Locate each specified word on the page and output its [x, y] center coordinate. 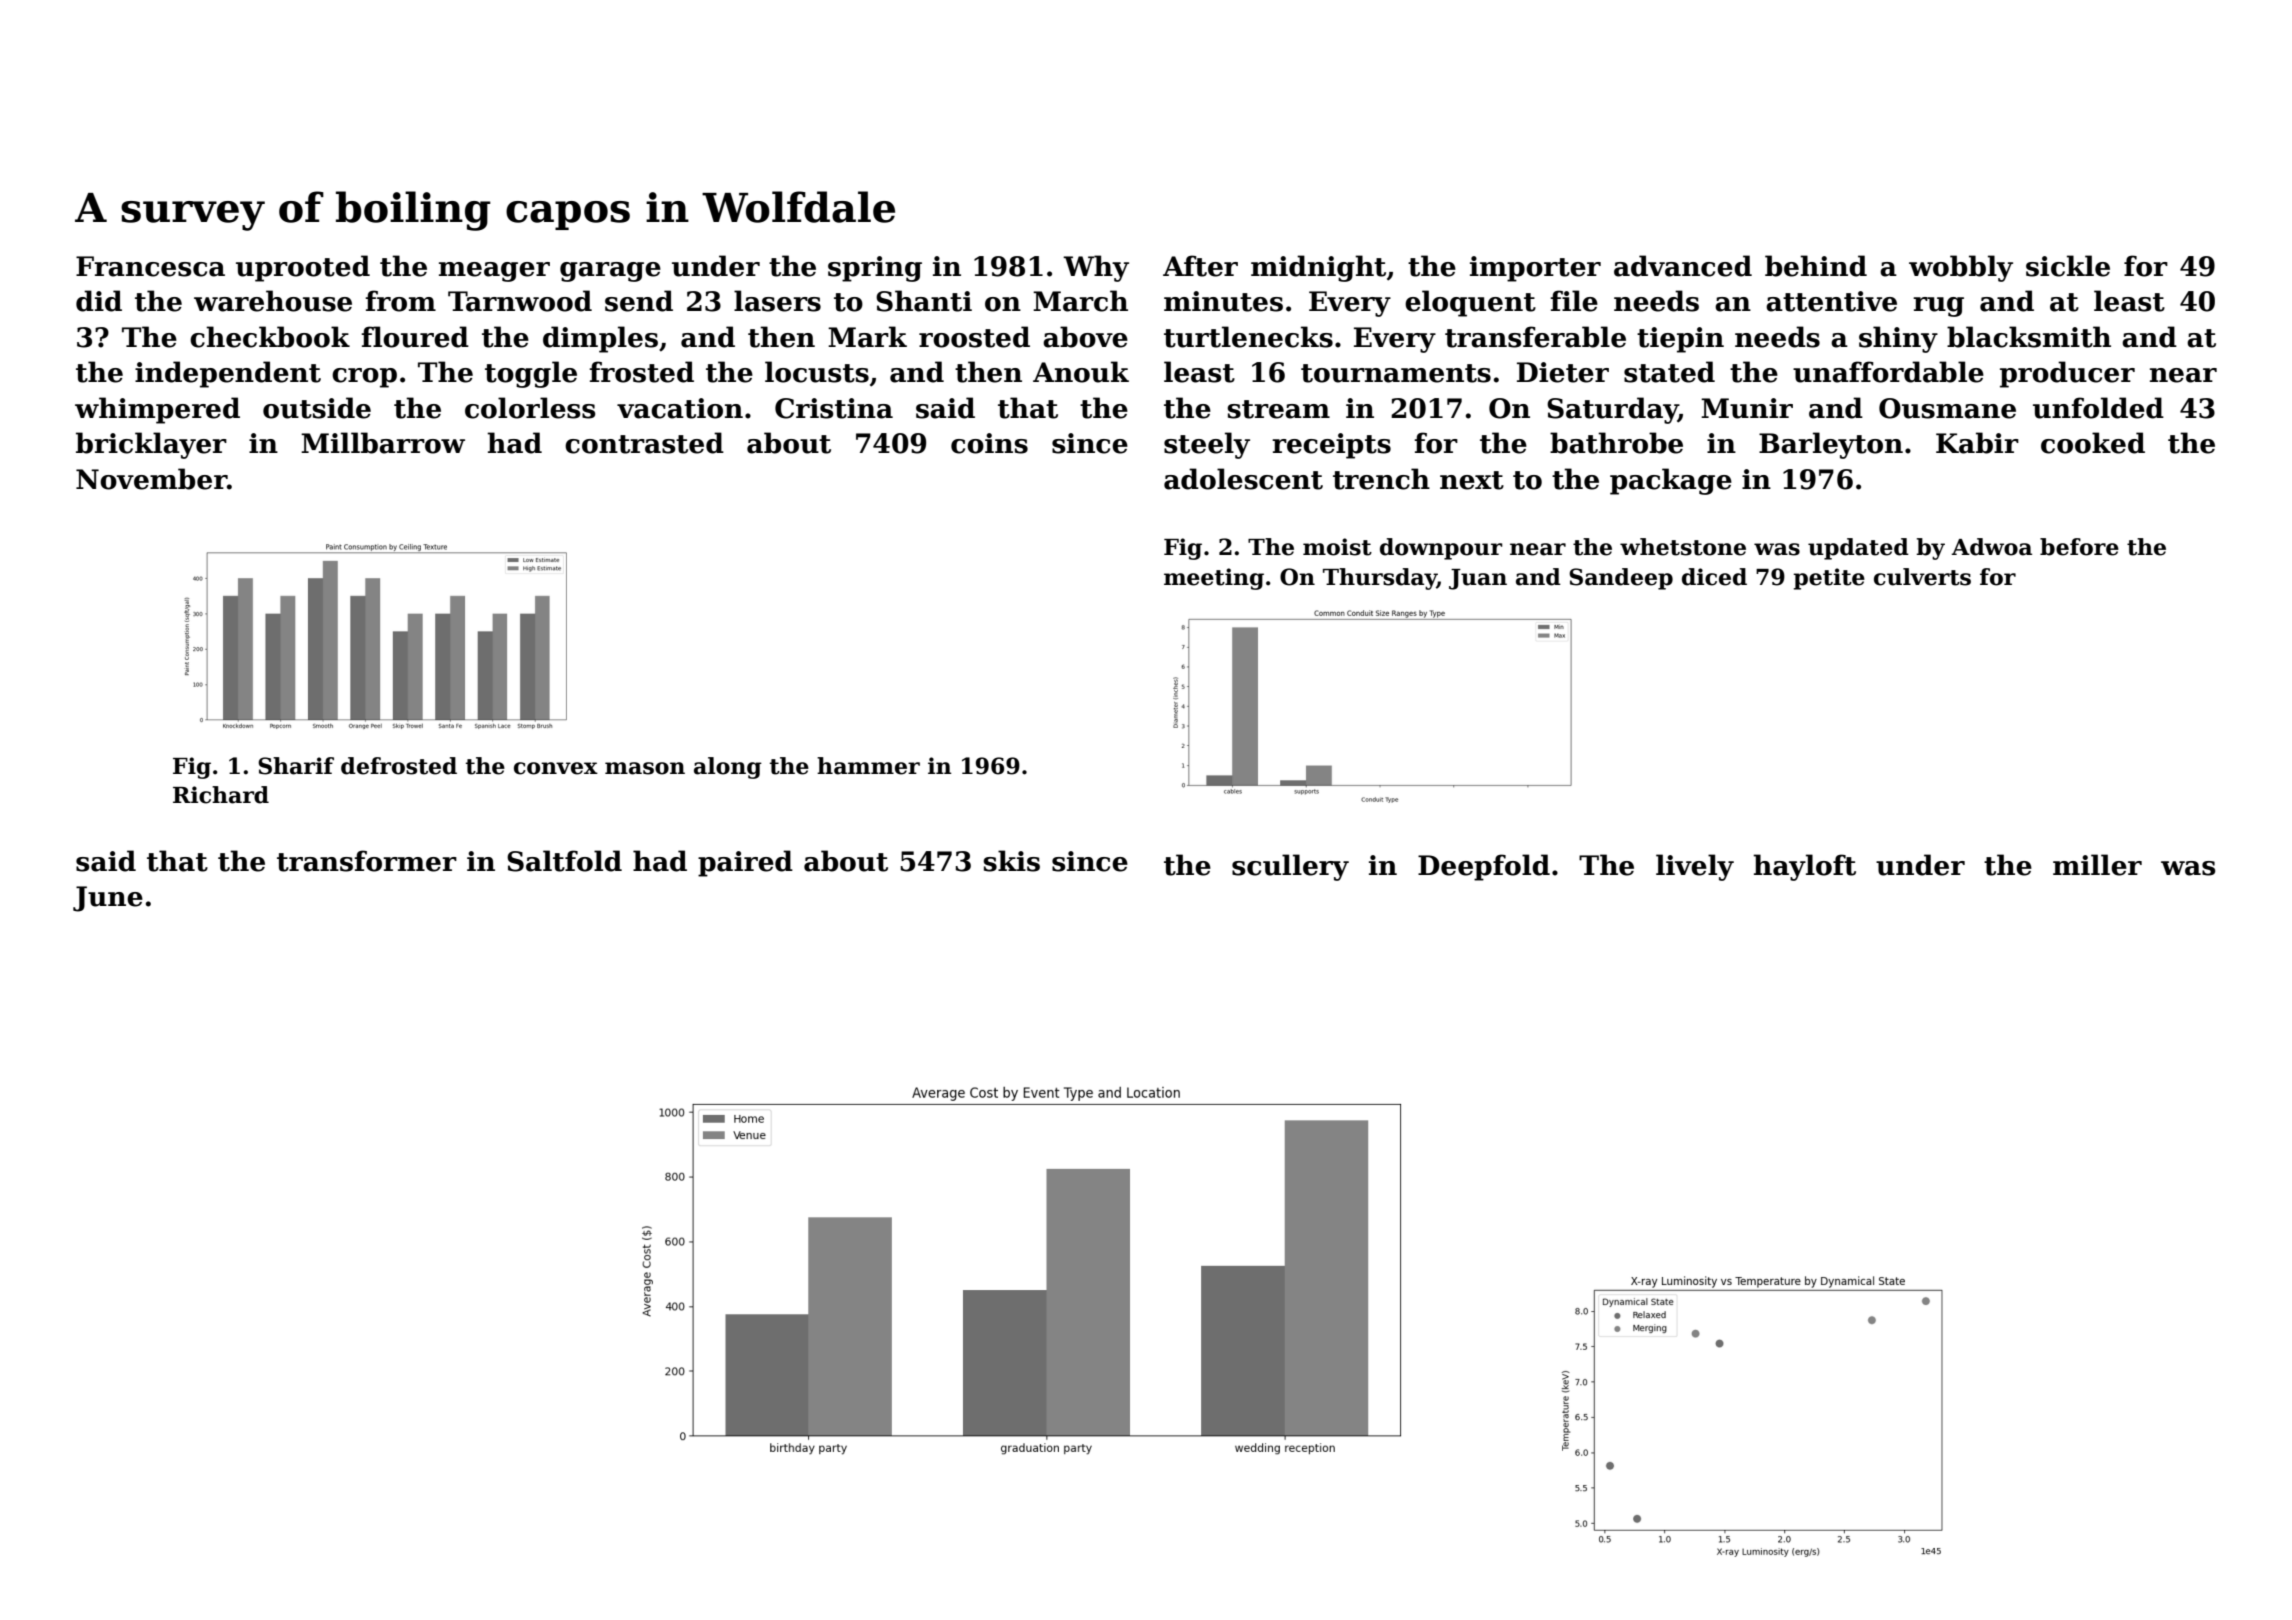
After [1200, 266]
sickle [2068, 266]
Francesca [150, 266]
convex [556, 768]
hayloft [1804, 867]
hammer [868, 766]
